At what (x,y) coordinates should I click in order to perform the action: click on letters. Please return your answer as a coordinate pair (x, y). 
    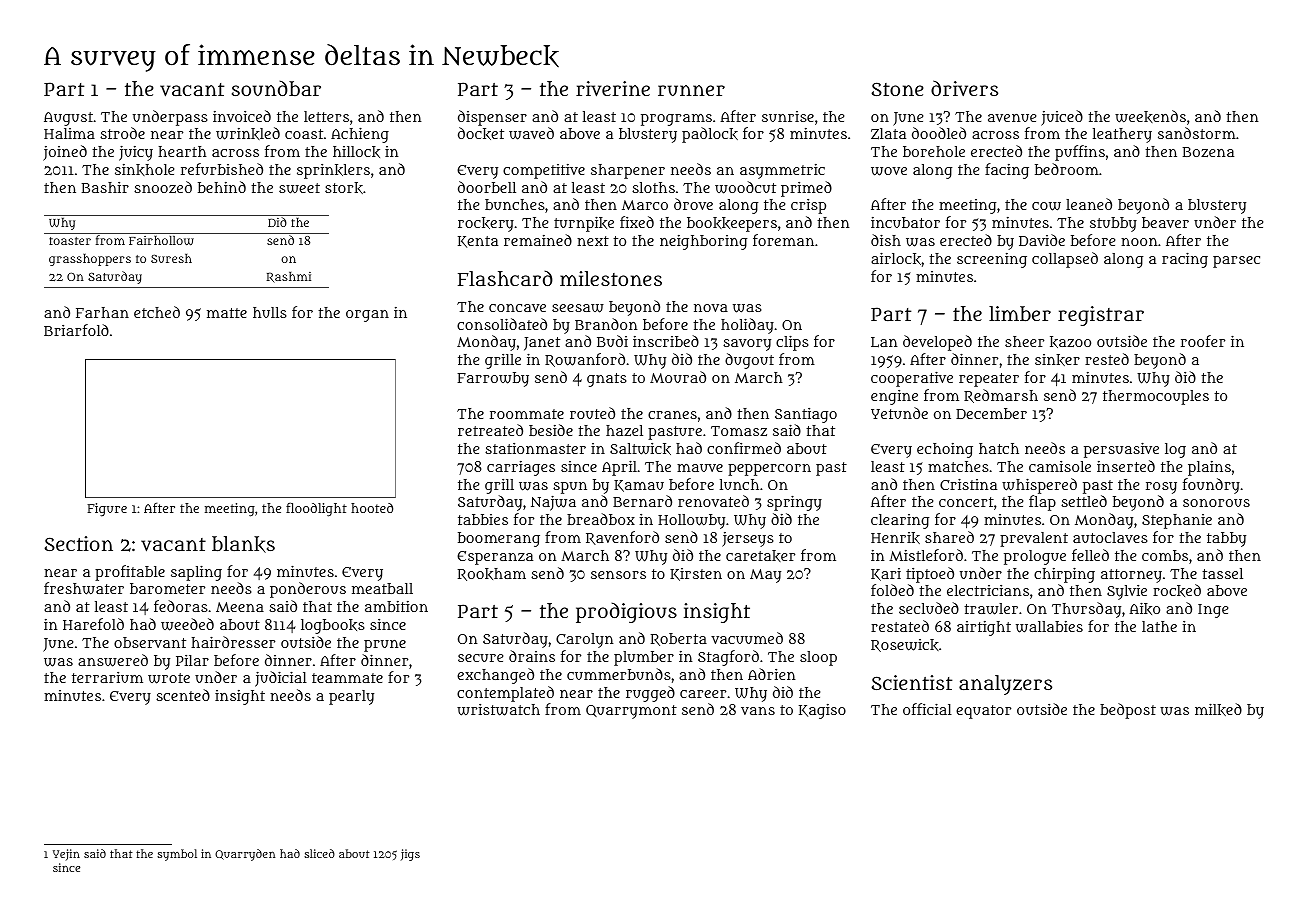
    Looking at the image, I should click on (326, 116).
